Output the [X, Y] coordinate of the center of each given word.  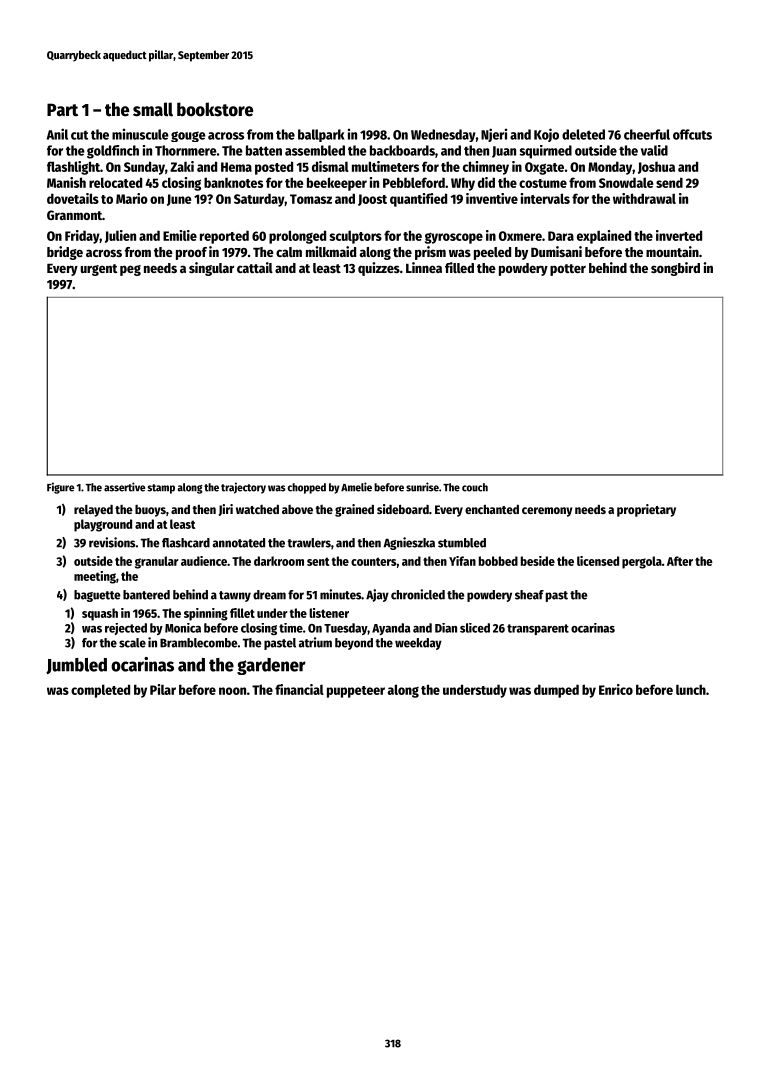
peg [130, 270]
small [153, 109]
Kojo [546, 135]
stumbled [462, 543]
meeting [95, 577]
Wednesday [443, 135]
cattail [255, 267]
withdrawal [644, 198]
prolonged [297, 237]
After [680, 561]
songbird [675, 269]
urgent [99, 270]
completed [100, 691]
